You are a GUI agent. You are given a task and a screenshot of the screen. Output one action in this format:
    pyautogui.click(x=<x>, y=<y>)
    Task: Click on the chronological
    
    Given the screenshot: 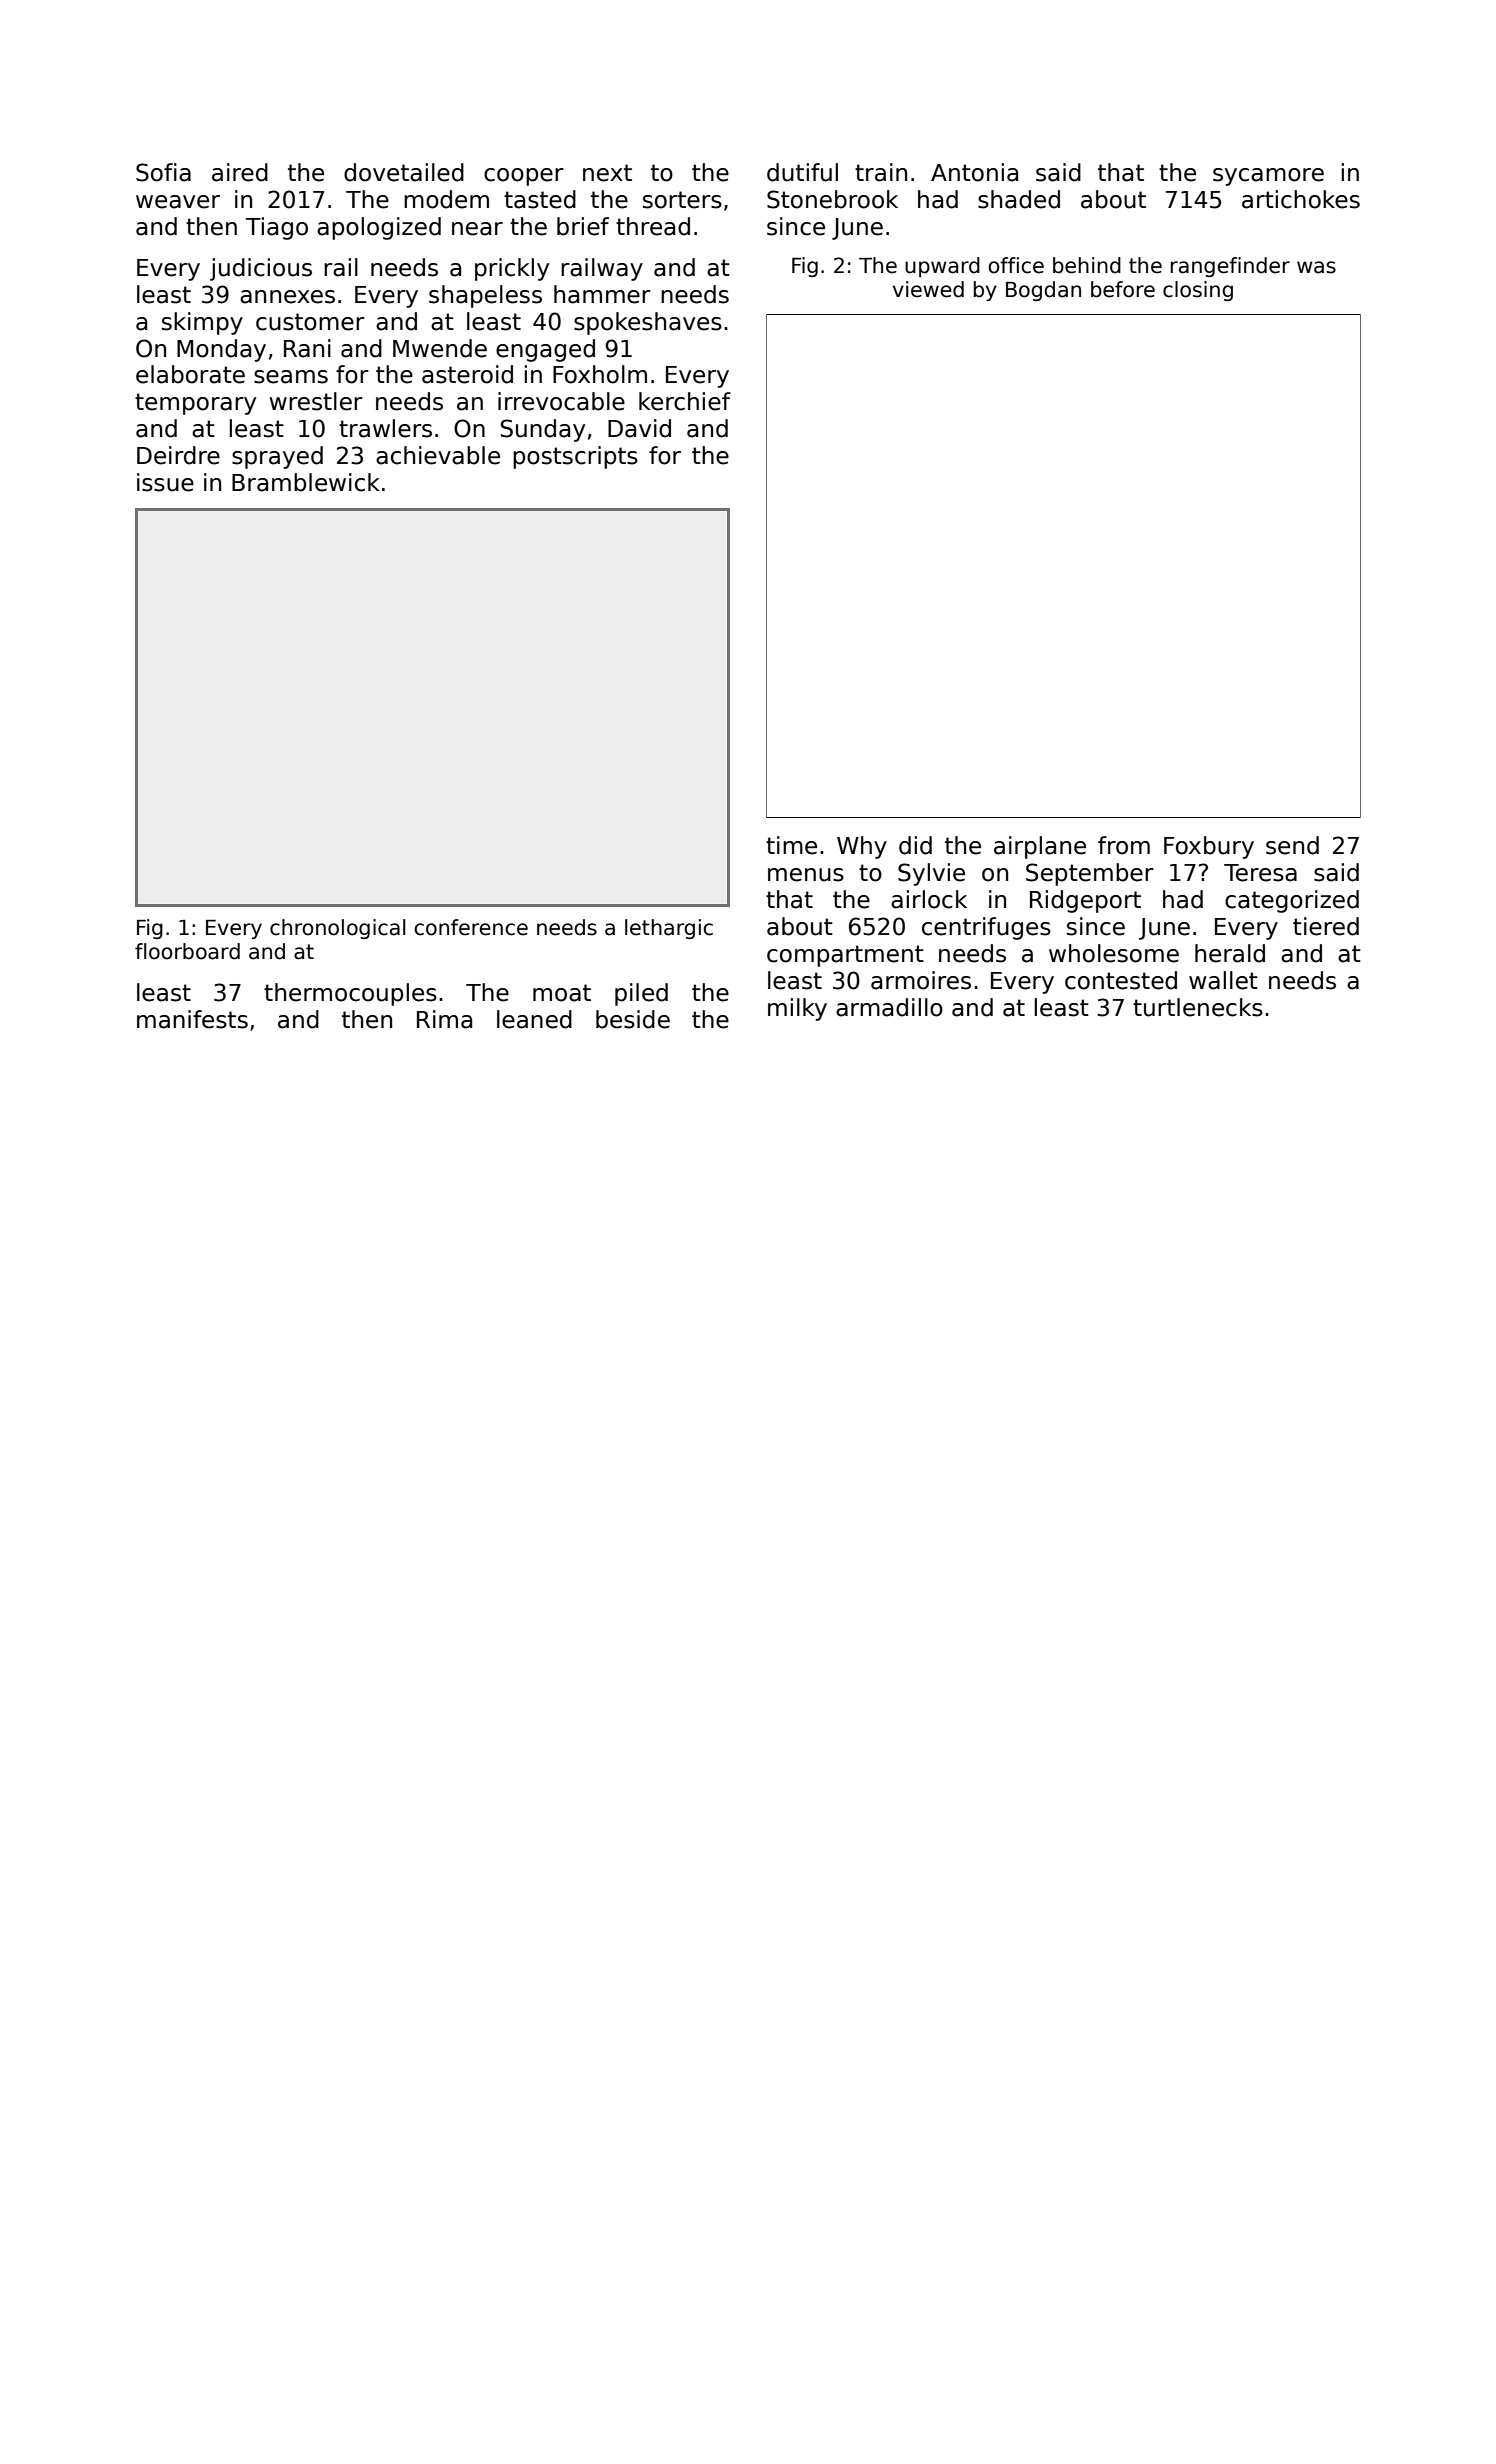 What is the action you would take?
    pyautogui.click(x=337, y=929)
